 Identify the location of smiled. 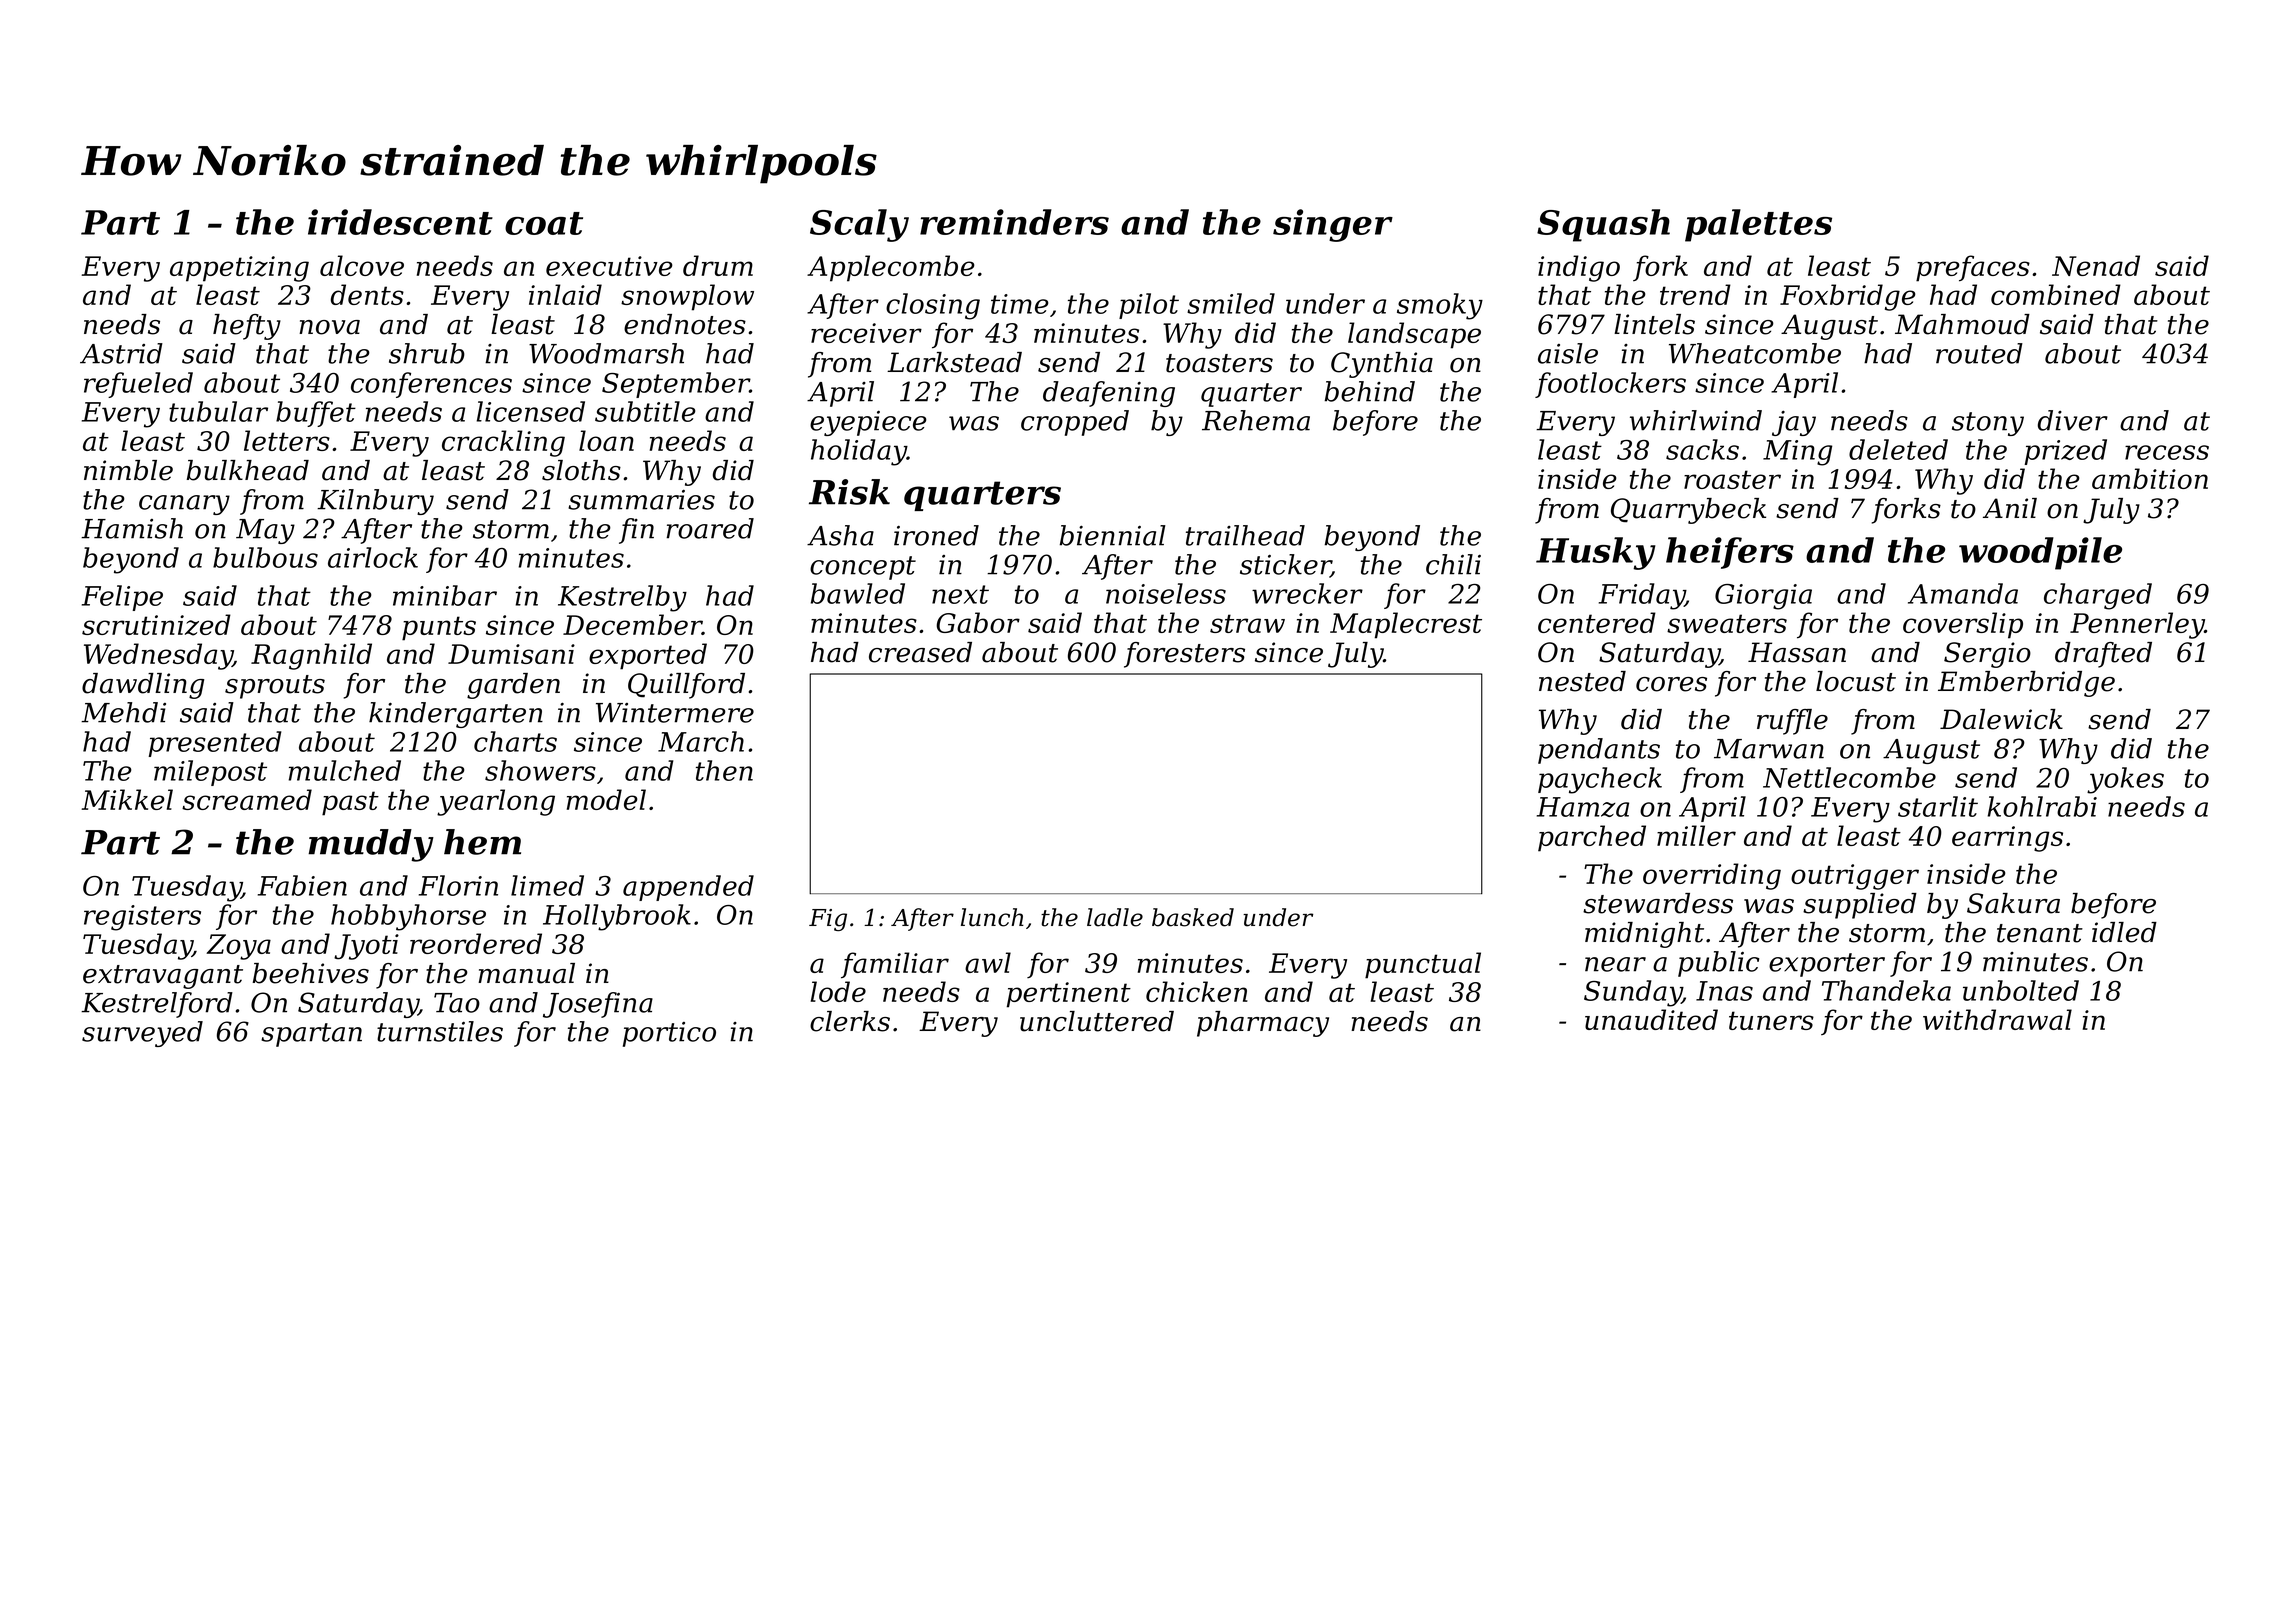
(1231, 303).
